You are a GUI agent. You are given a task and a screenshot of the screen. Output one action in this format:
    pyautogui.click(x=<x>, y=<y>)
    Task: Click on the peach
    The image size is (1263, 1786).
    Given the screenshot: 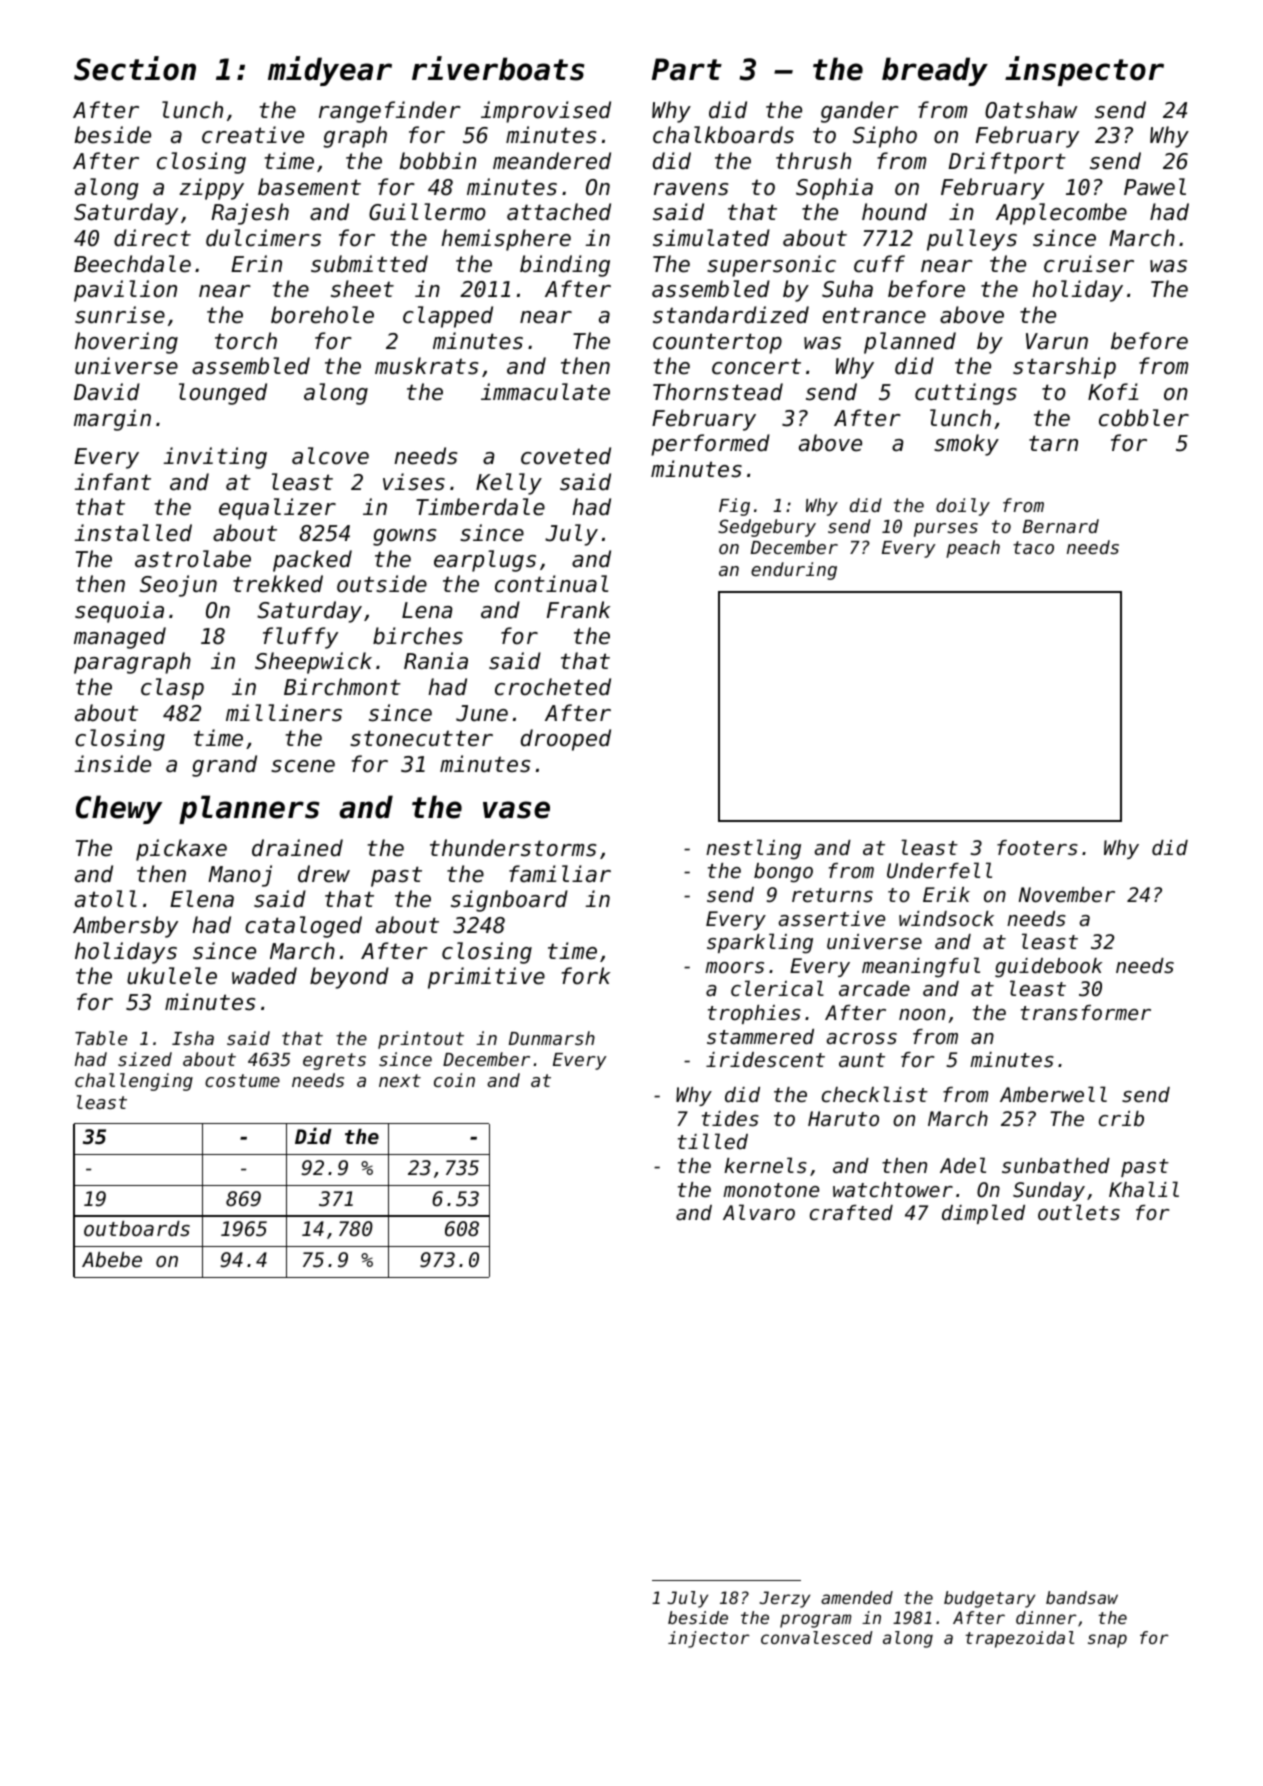 What is the action you would take?
    pyautogui.click(x=973, y=549)
